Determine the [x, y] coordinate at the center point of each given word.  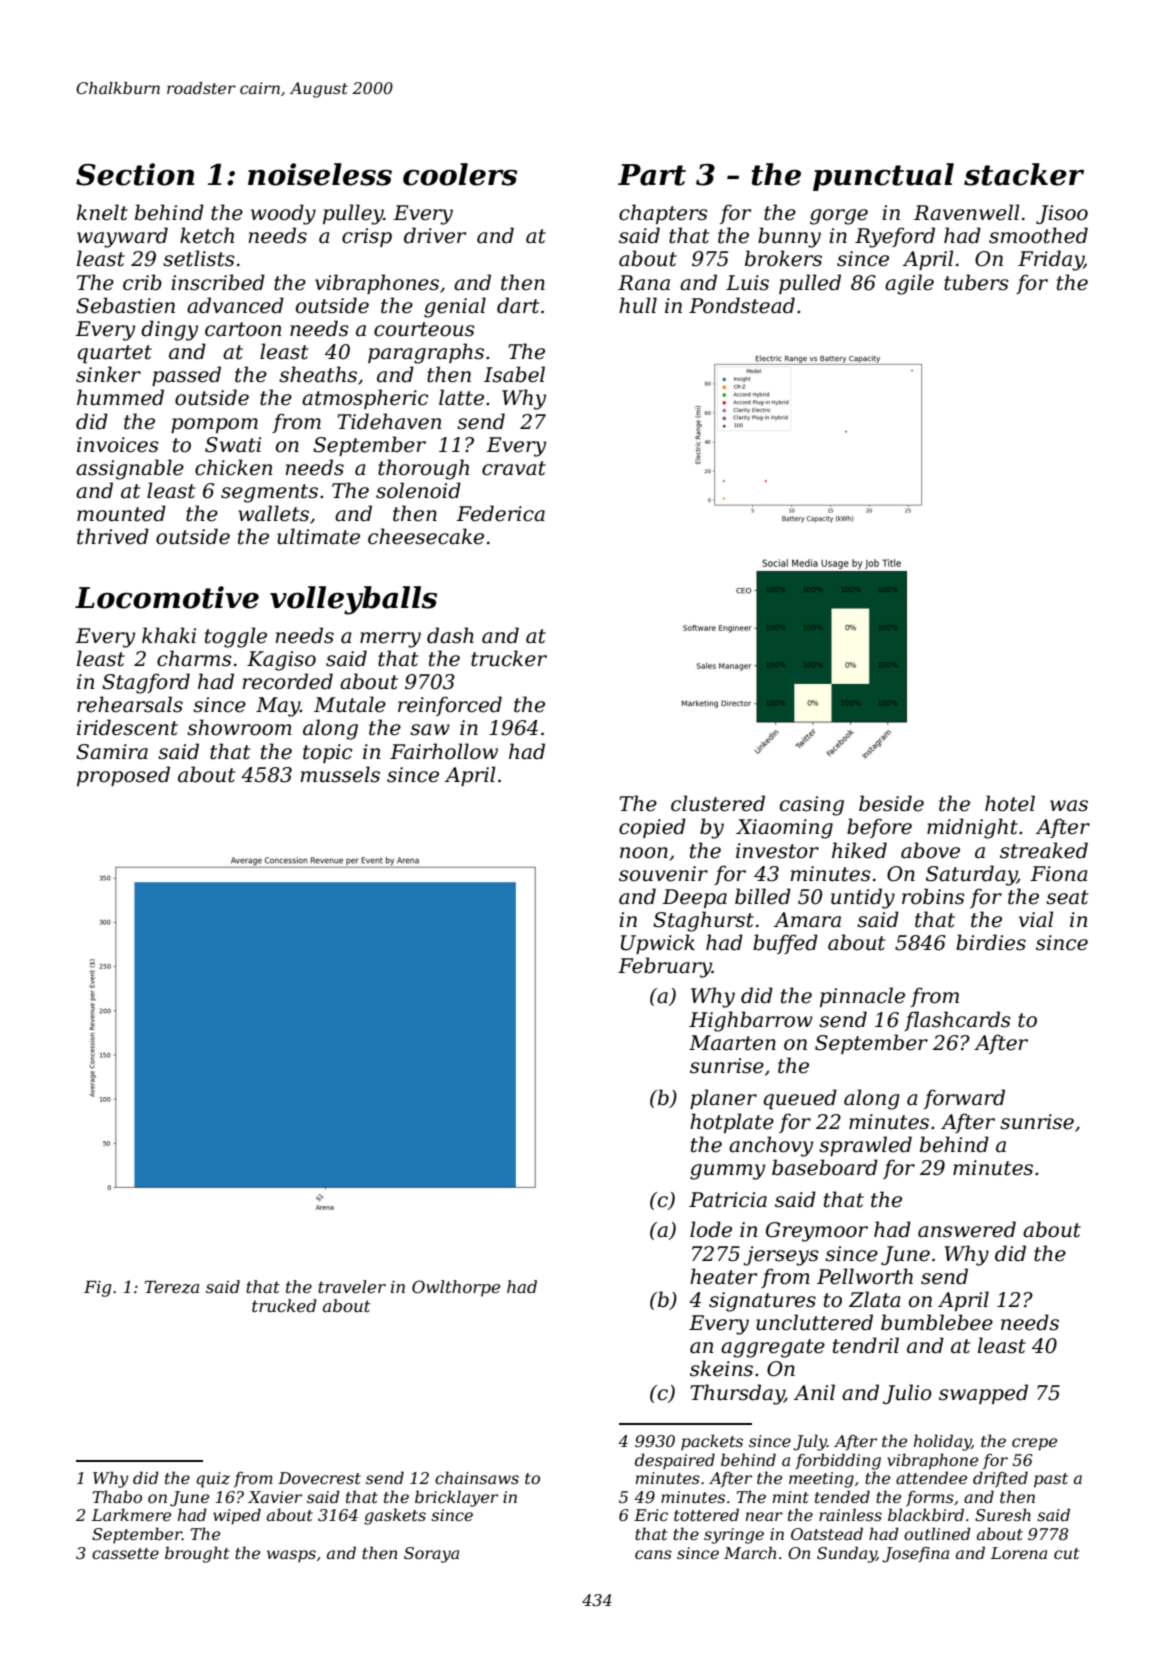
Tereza [172, 1287]
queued [800, 1099]
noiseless [320, 174]
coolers [460, 174]
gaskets [395, 1516]
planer [723, 1099]
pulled [810, 284]
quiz [213, 1480]
